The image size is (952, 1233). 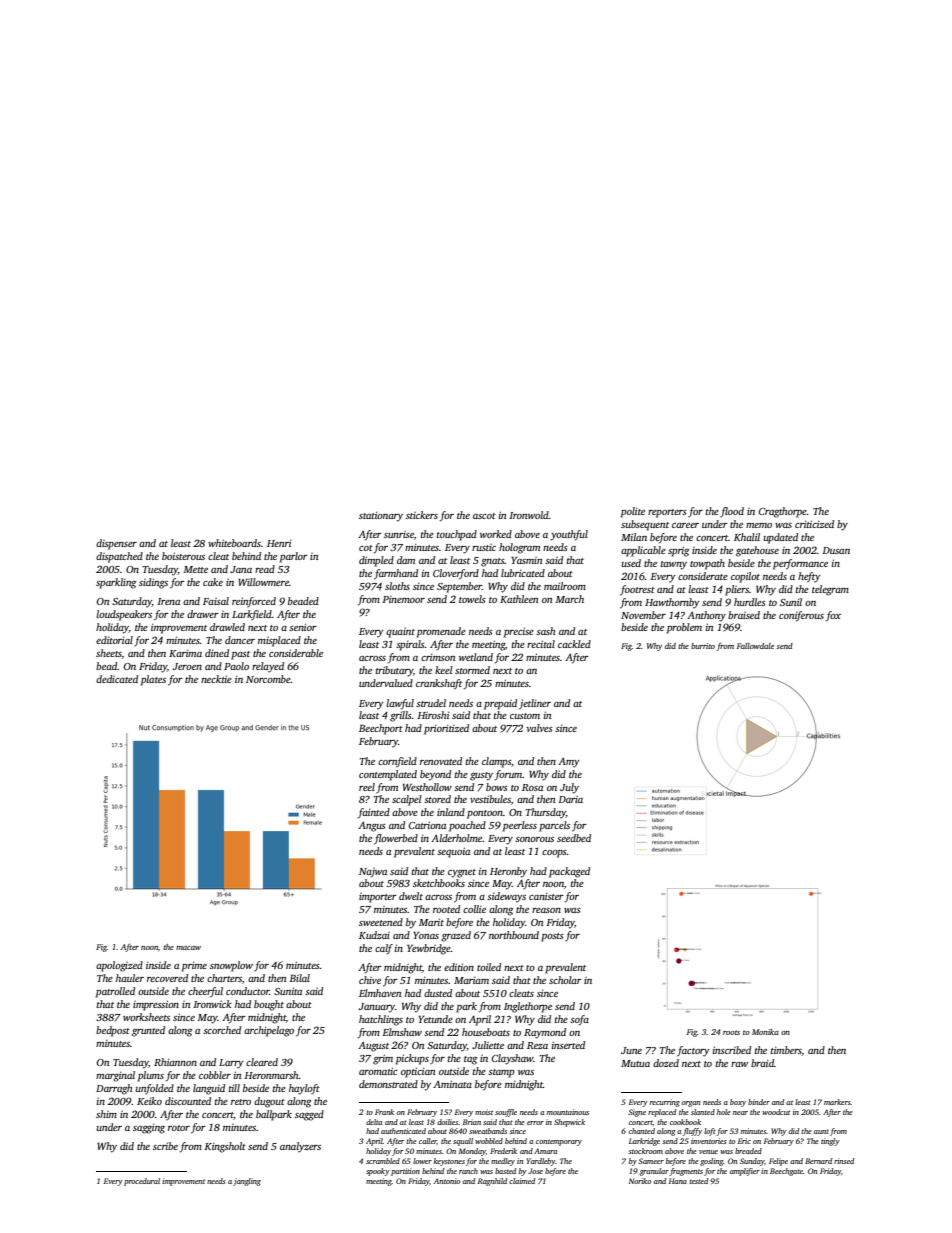 What do you see at coordinates (569, 872) in the screenshot?
I see `packaged` at bounding box center [569, 872].
